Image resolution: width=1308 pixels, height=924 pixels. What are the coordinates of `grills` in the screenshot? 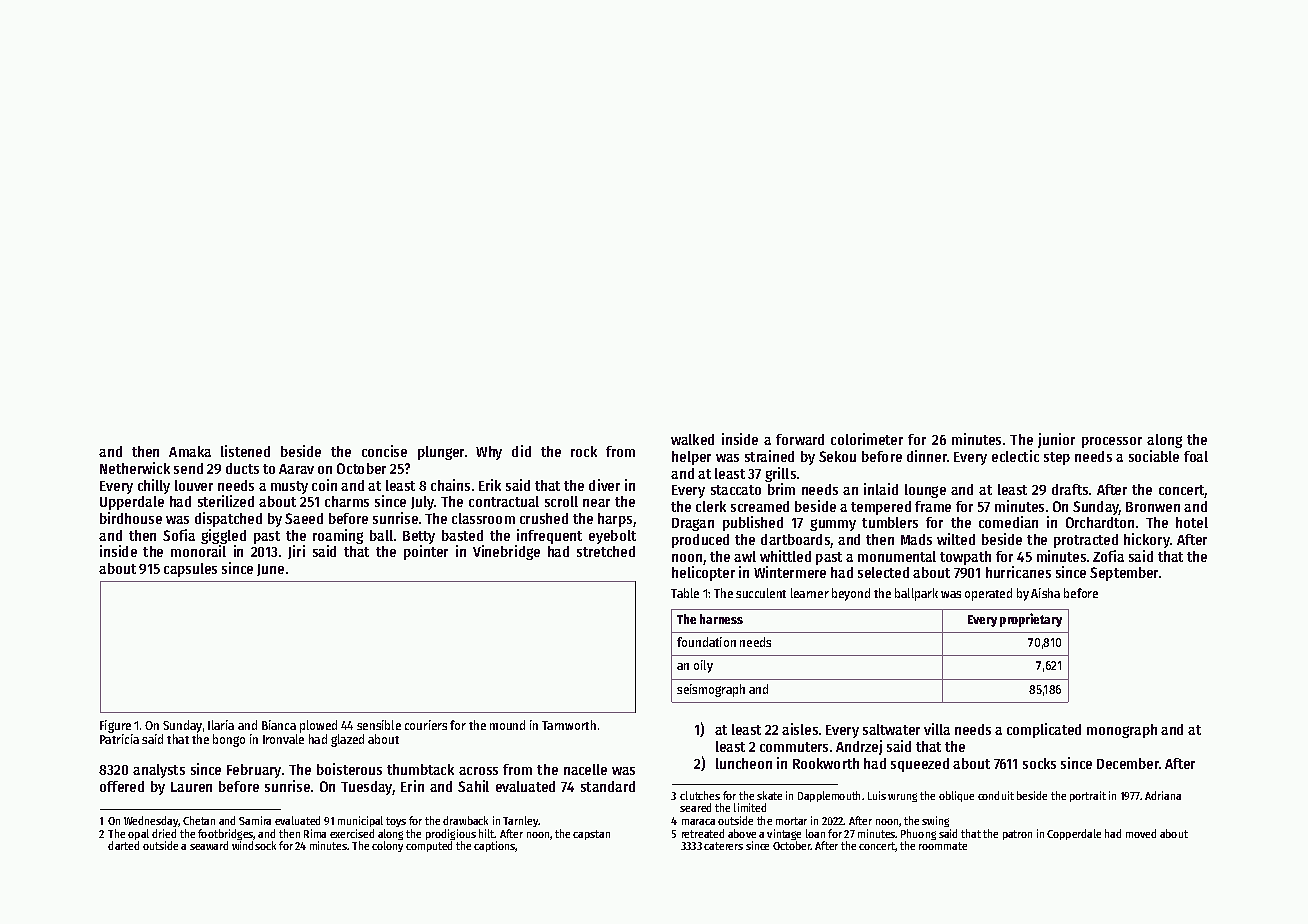 It's located at (780, 474).
